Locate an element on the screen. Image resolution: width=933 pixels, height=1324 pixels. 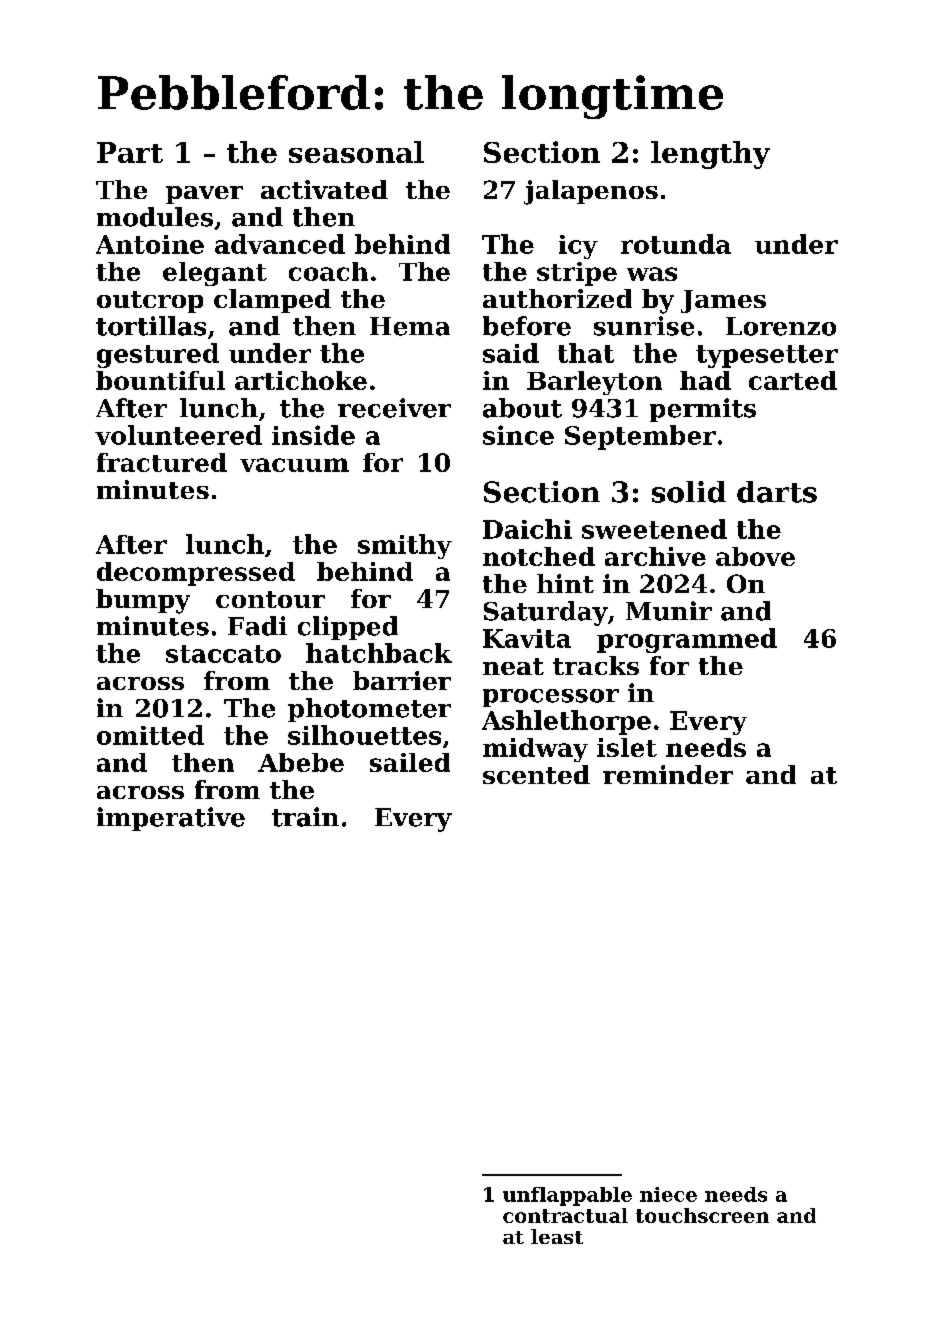
hatchback is located at coordinates (379, 653).
